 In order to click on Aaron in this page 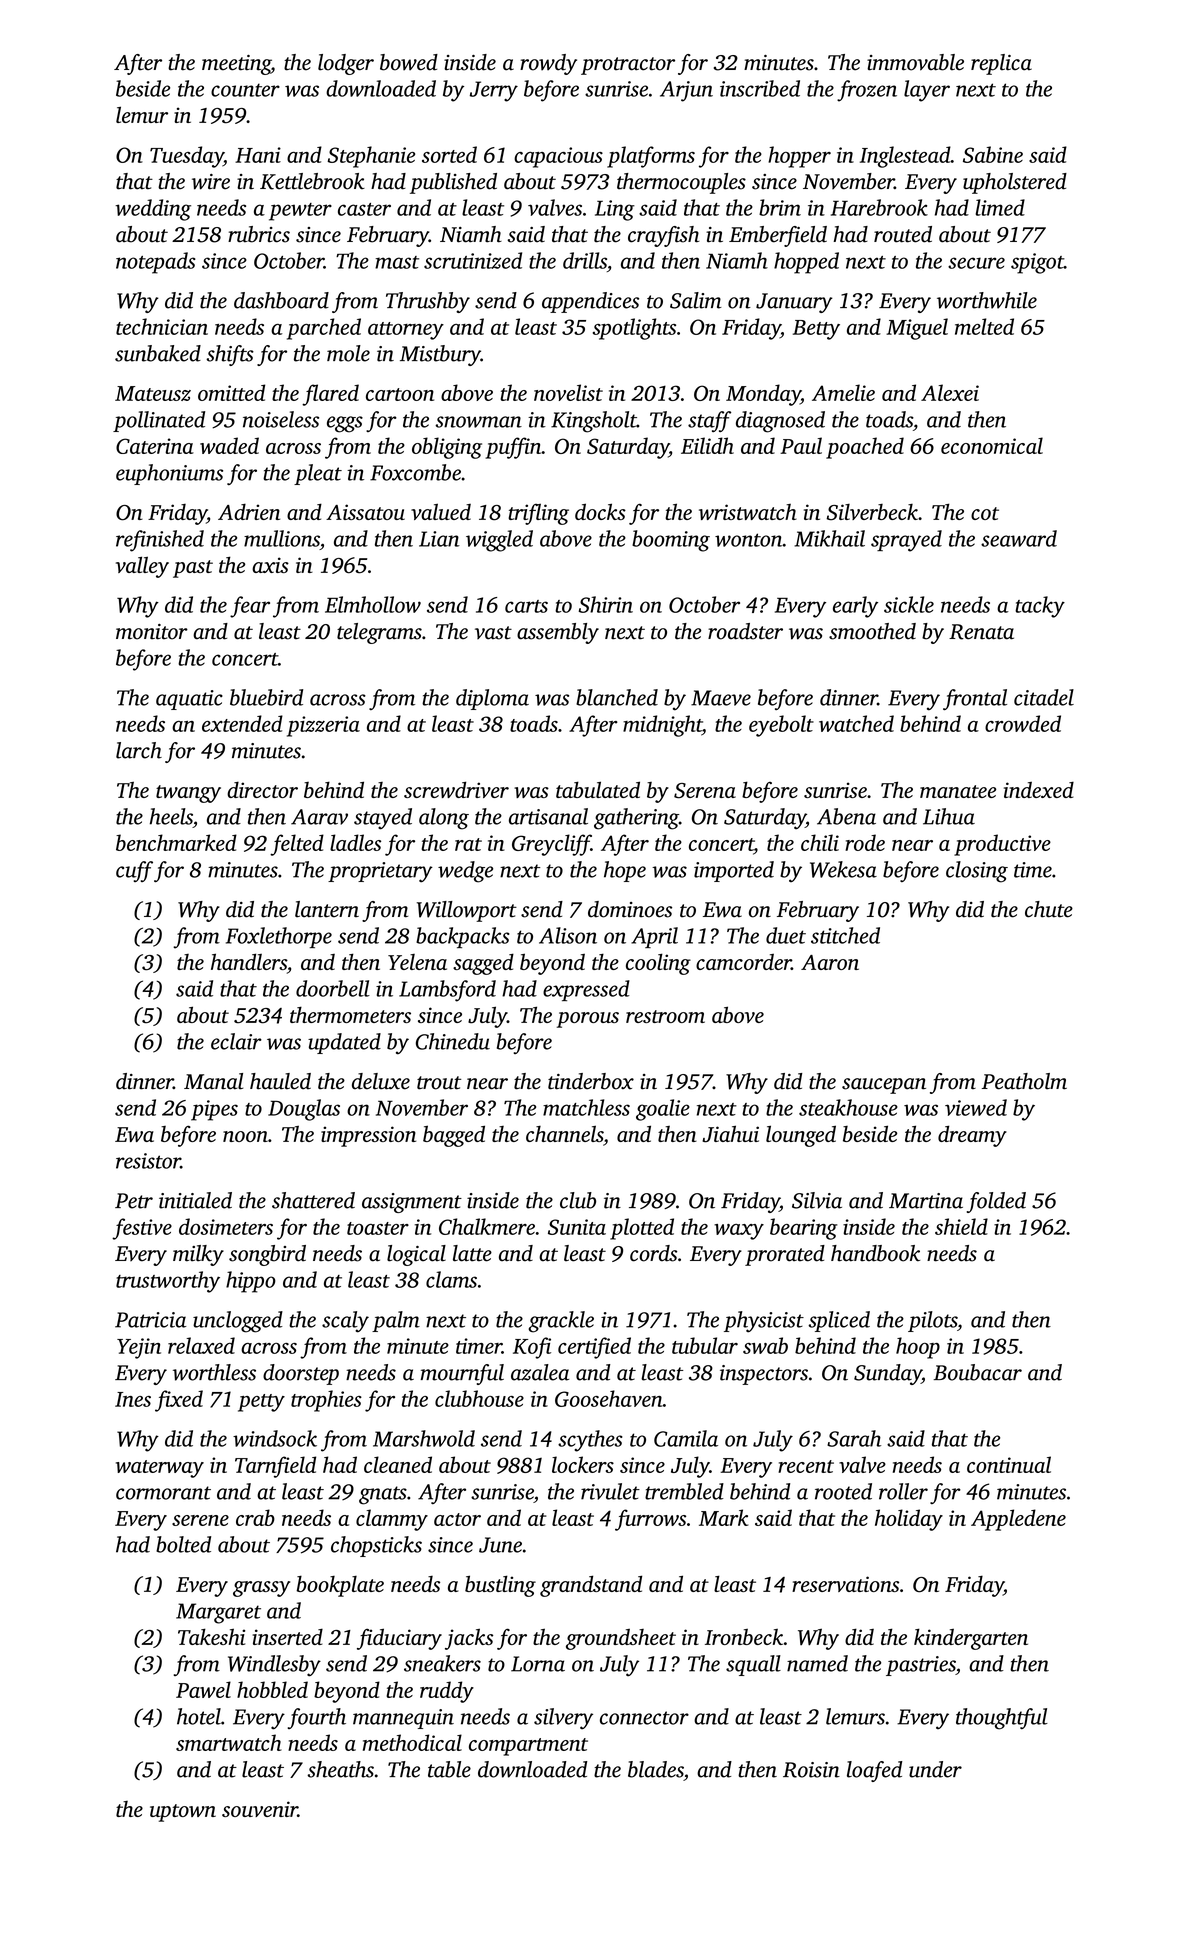, I will do `click(830, 962)`.
